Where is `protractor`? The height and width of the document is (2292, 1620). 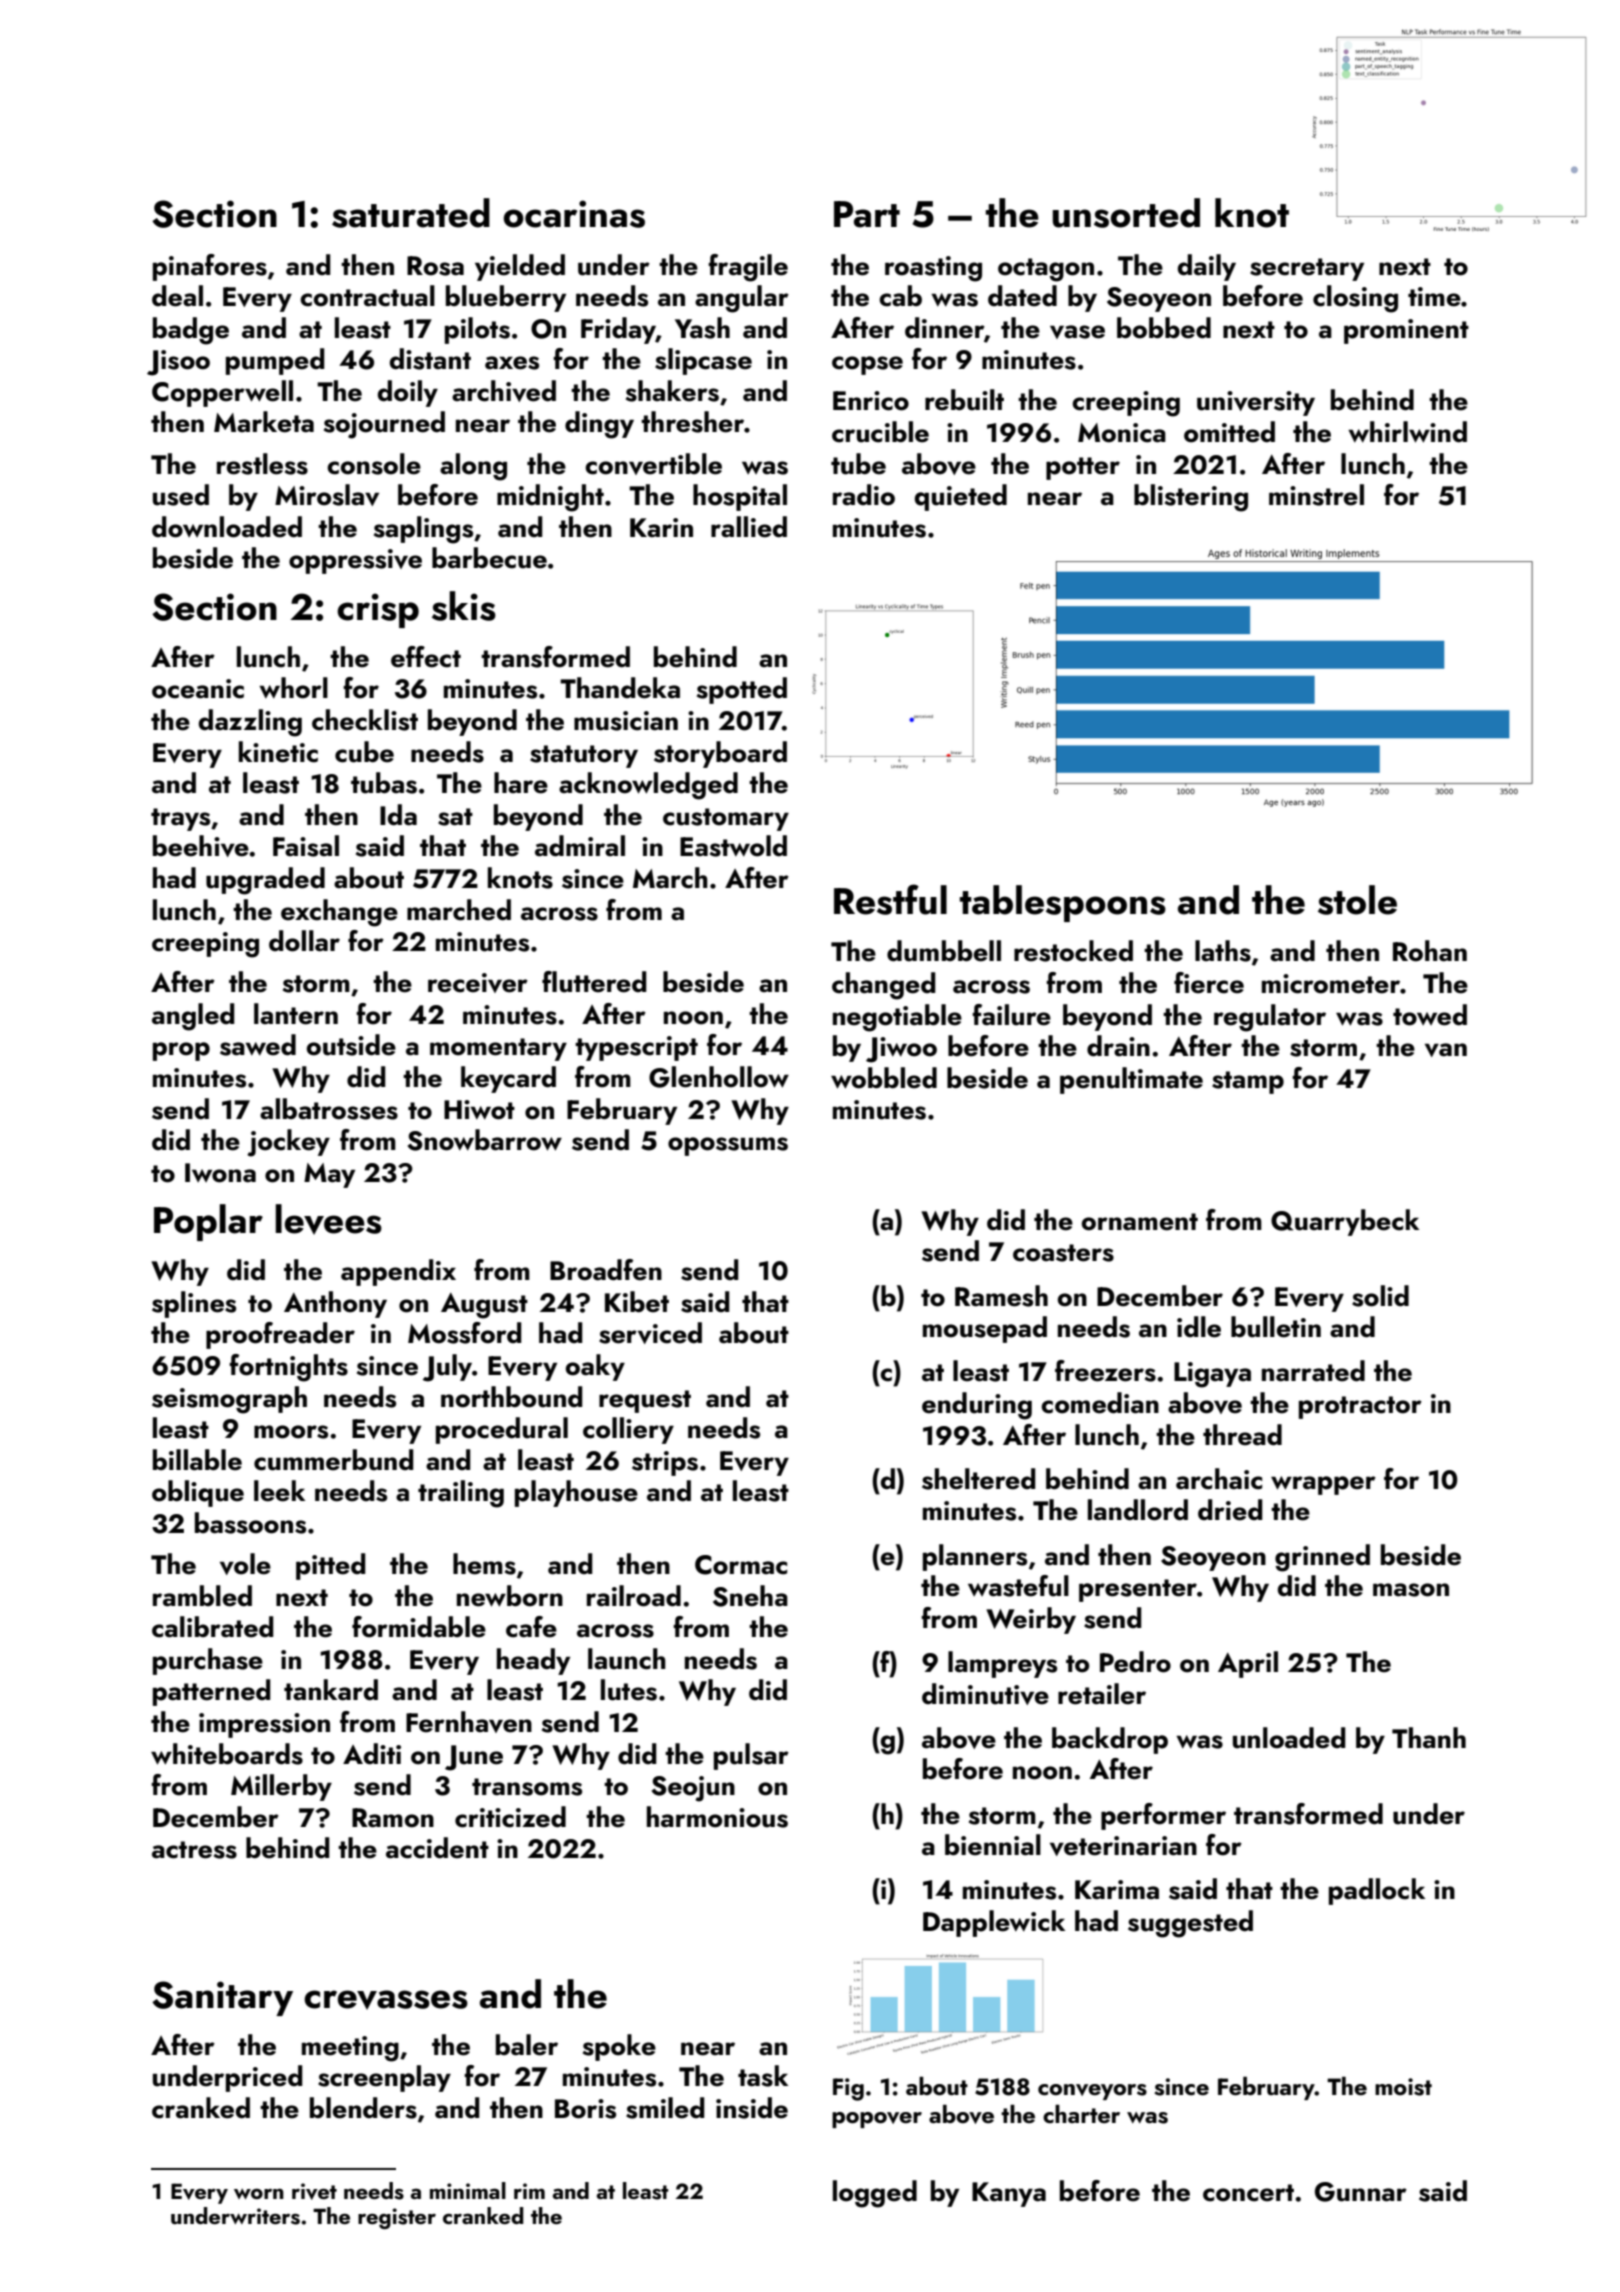 protractor is located at coordinates (1360, 1407).
